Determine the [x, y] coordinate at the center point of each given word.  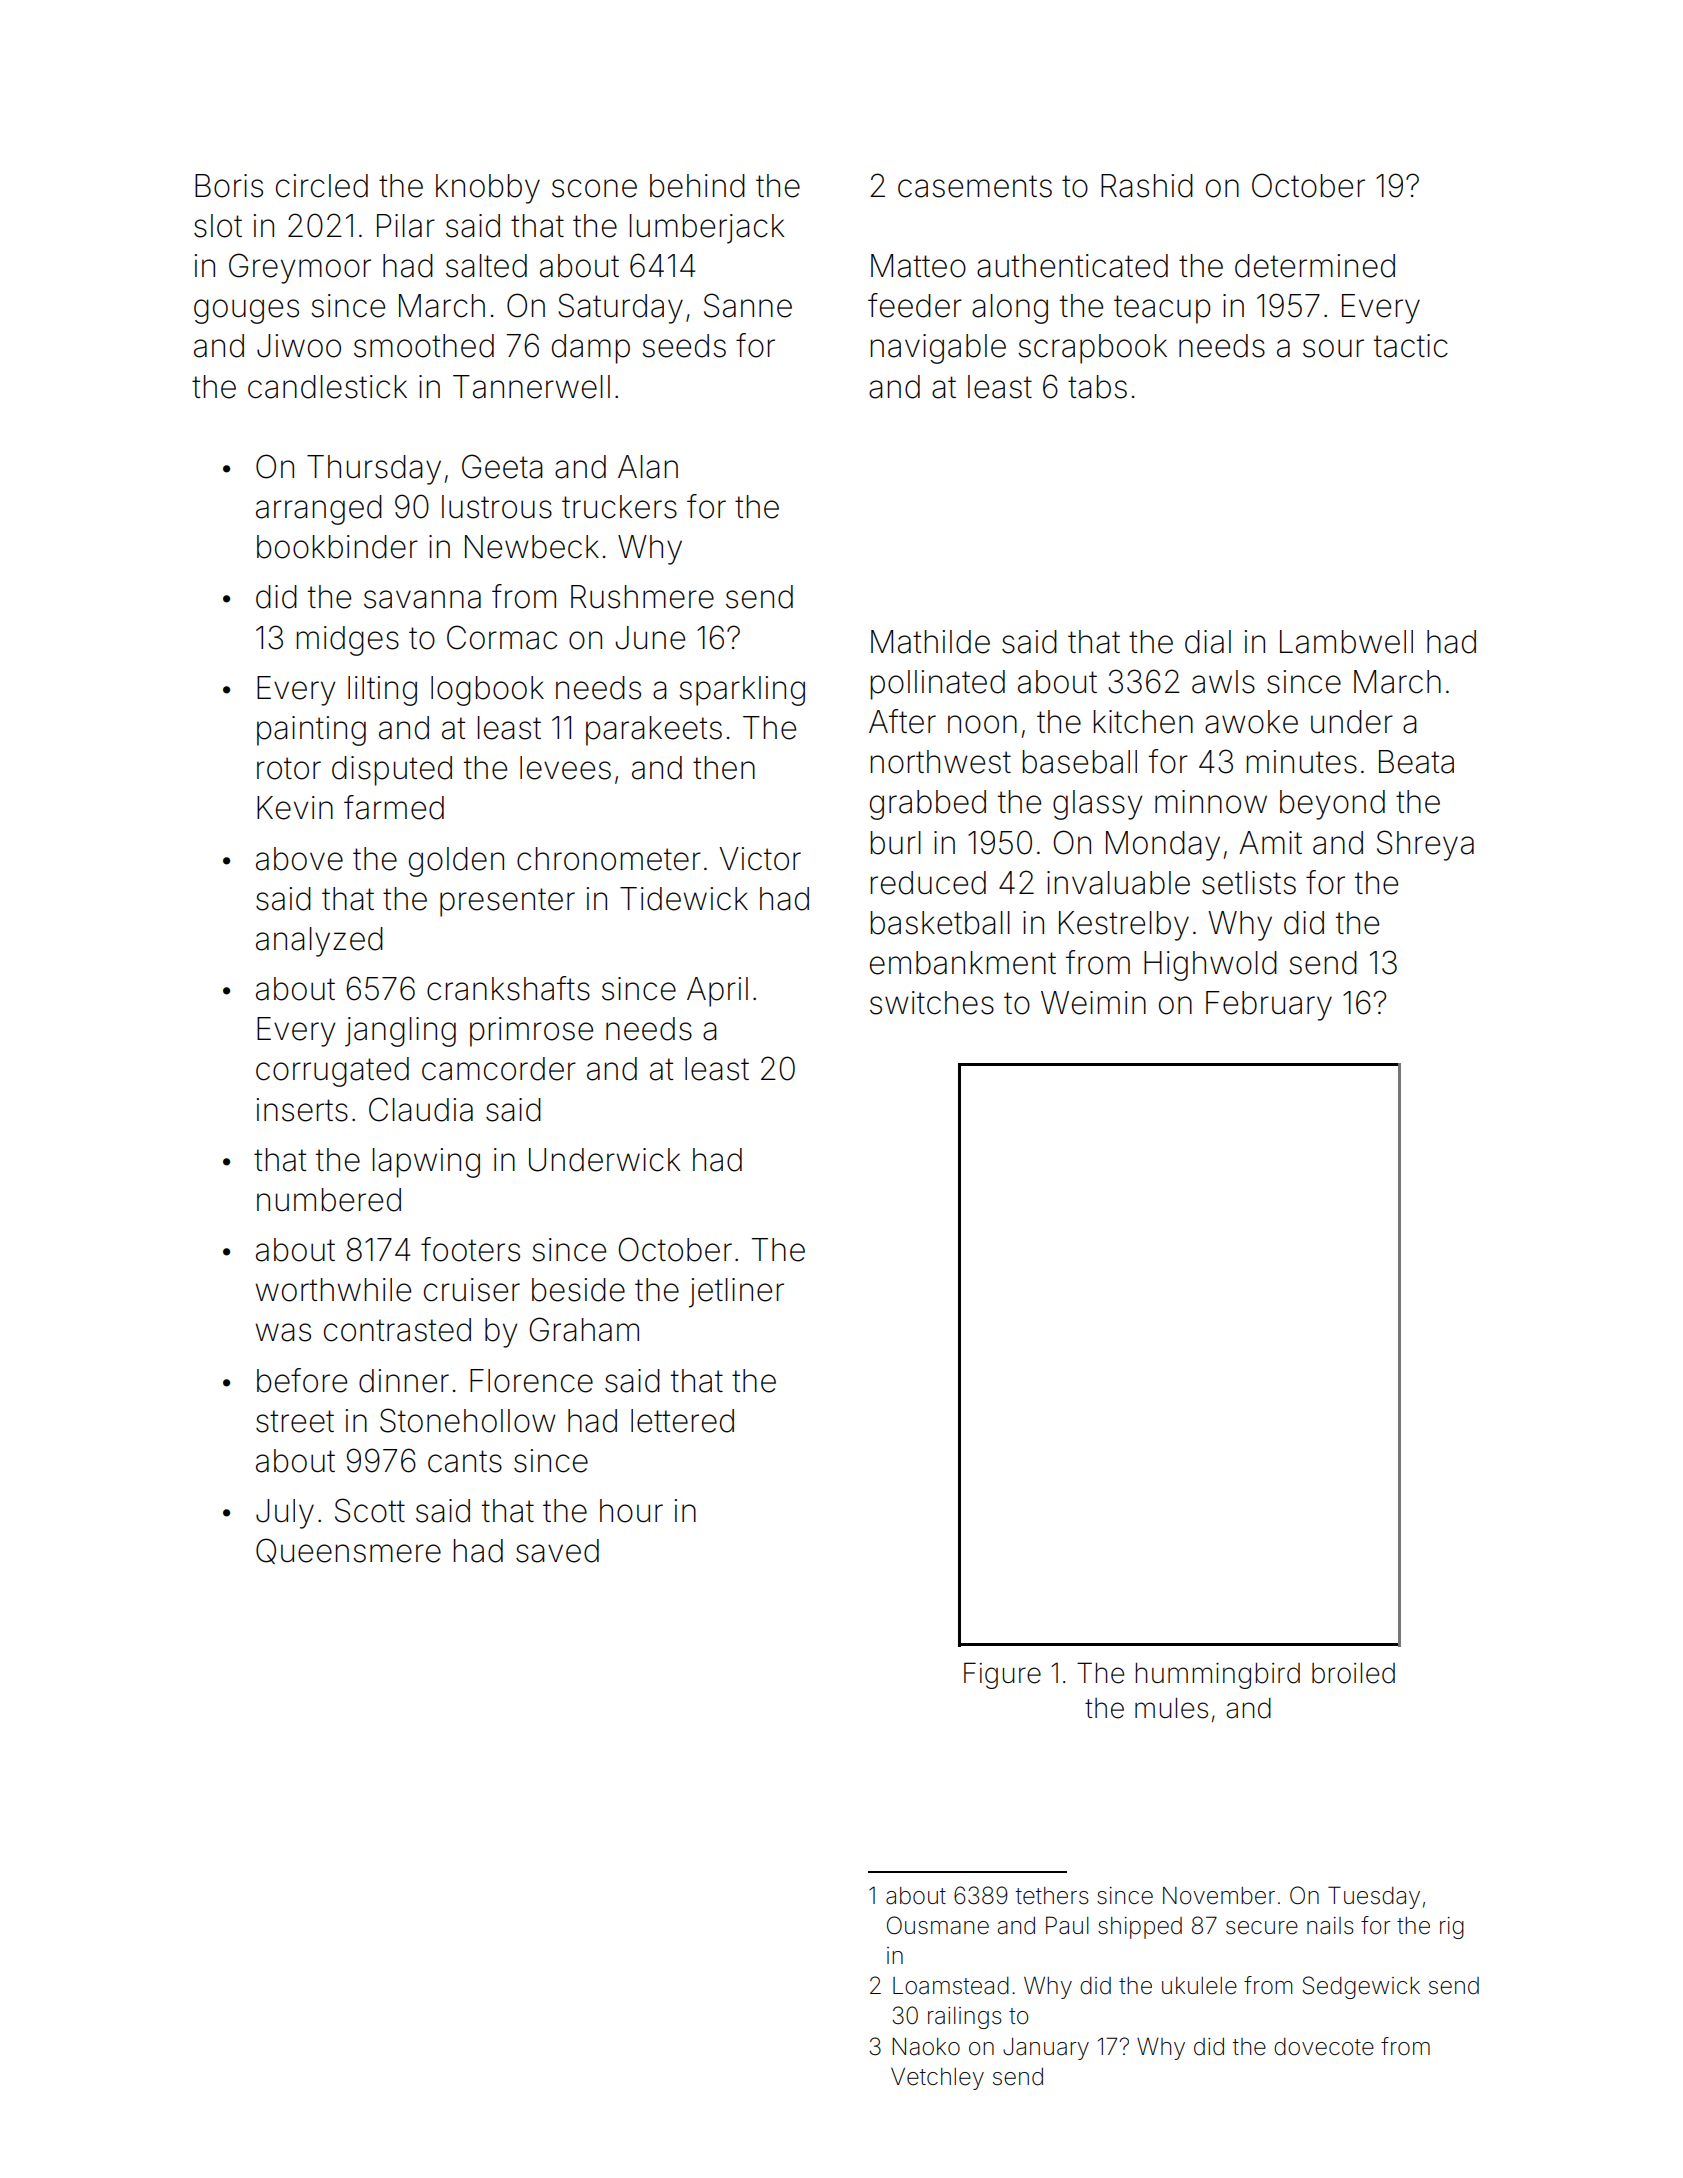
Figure [1002, 1675]
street [295, 1421]
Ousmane [938, 1925]
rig [1452, 1928]
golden [456, 862]
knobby [488, 189]
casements [975, 186]
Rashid [1147, 186]
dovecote [1324, 2047]
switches [932, 1003]
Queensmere [348, 1551]
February [1269, 1006]
